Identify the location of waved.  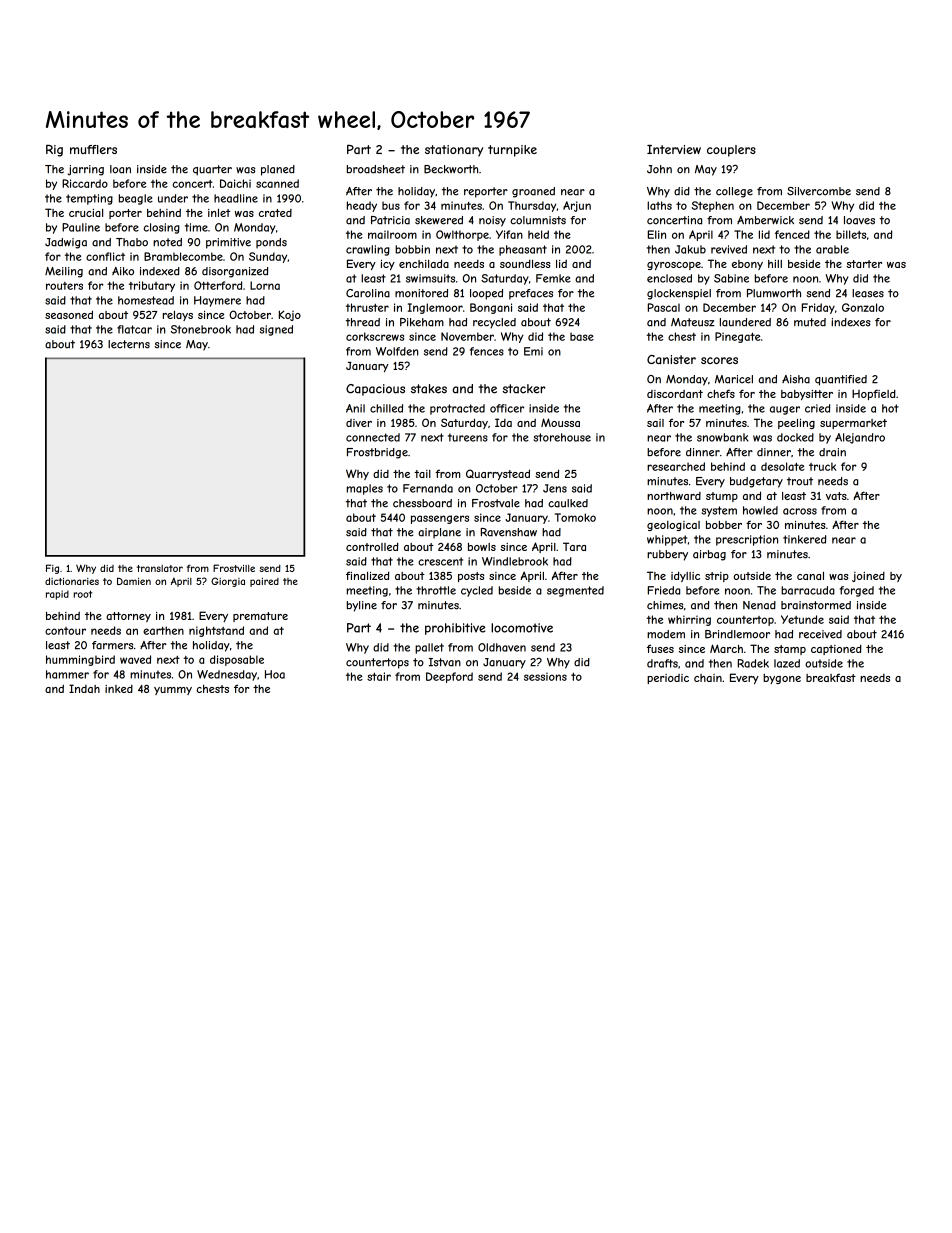
(135, 659).
